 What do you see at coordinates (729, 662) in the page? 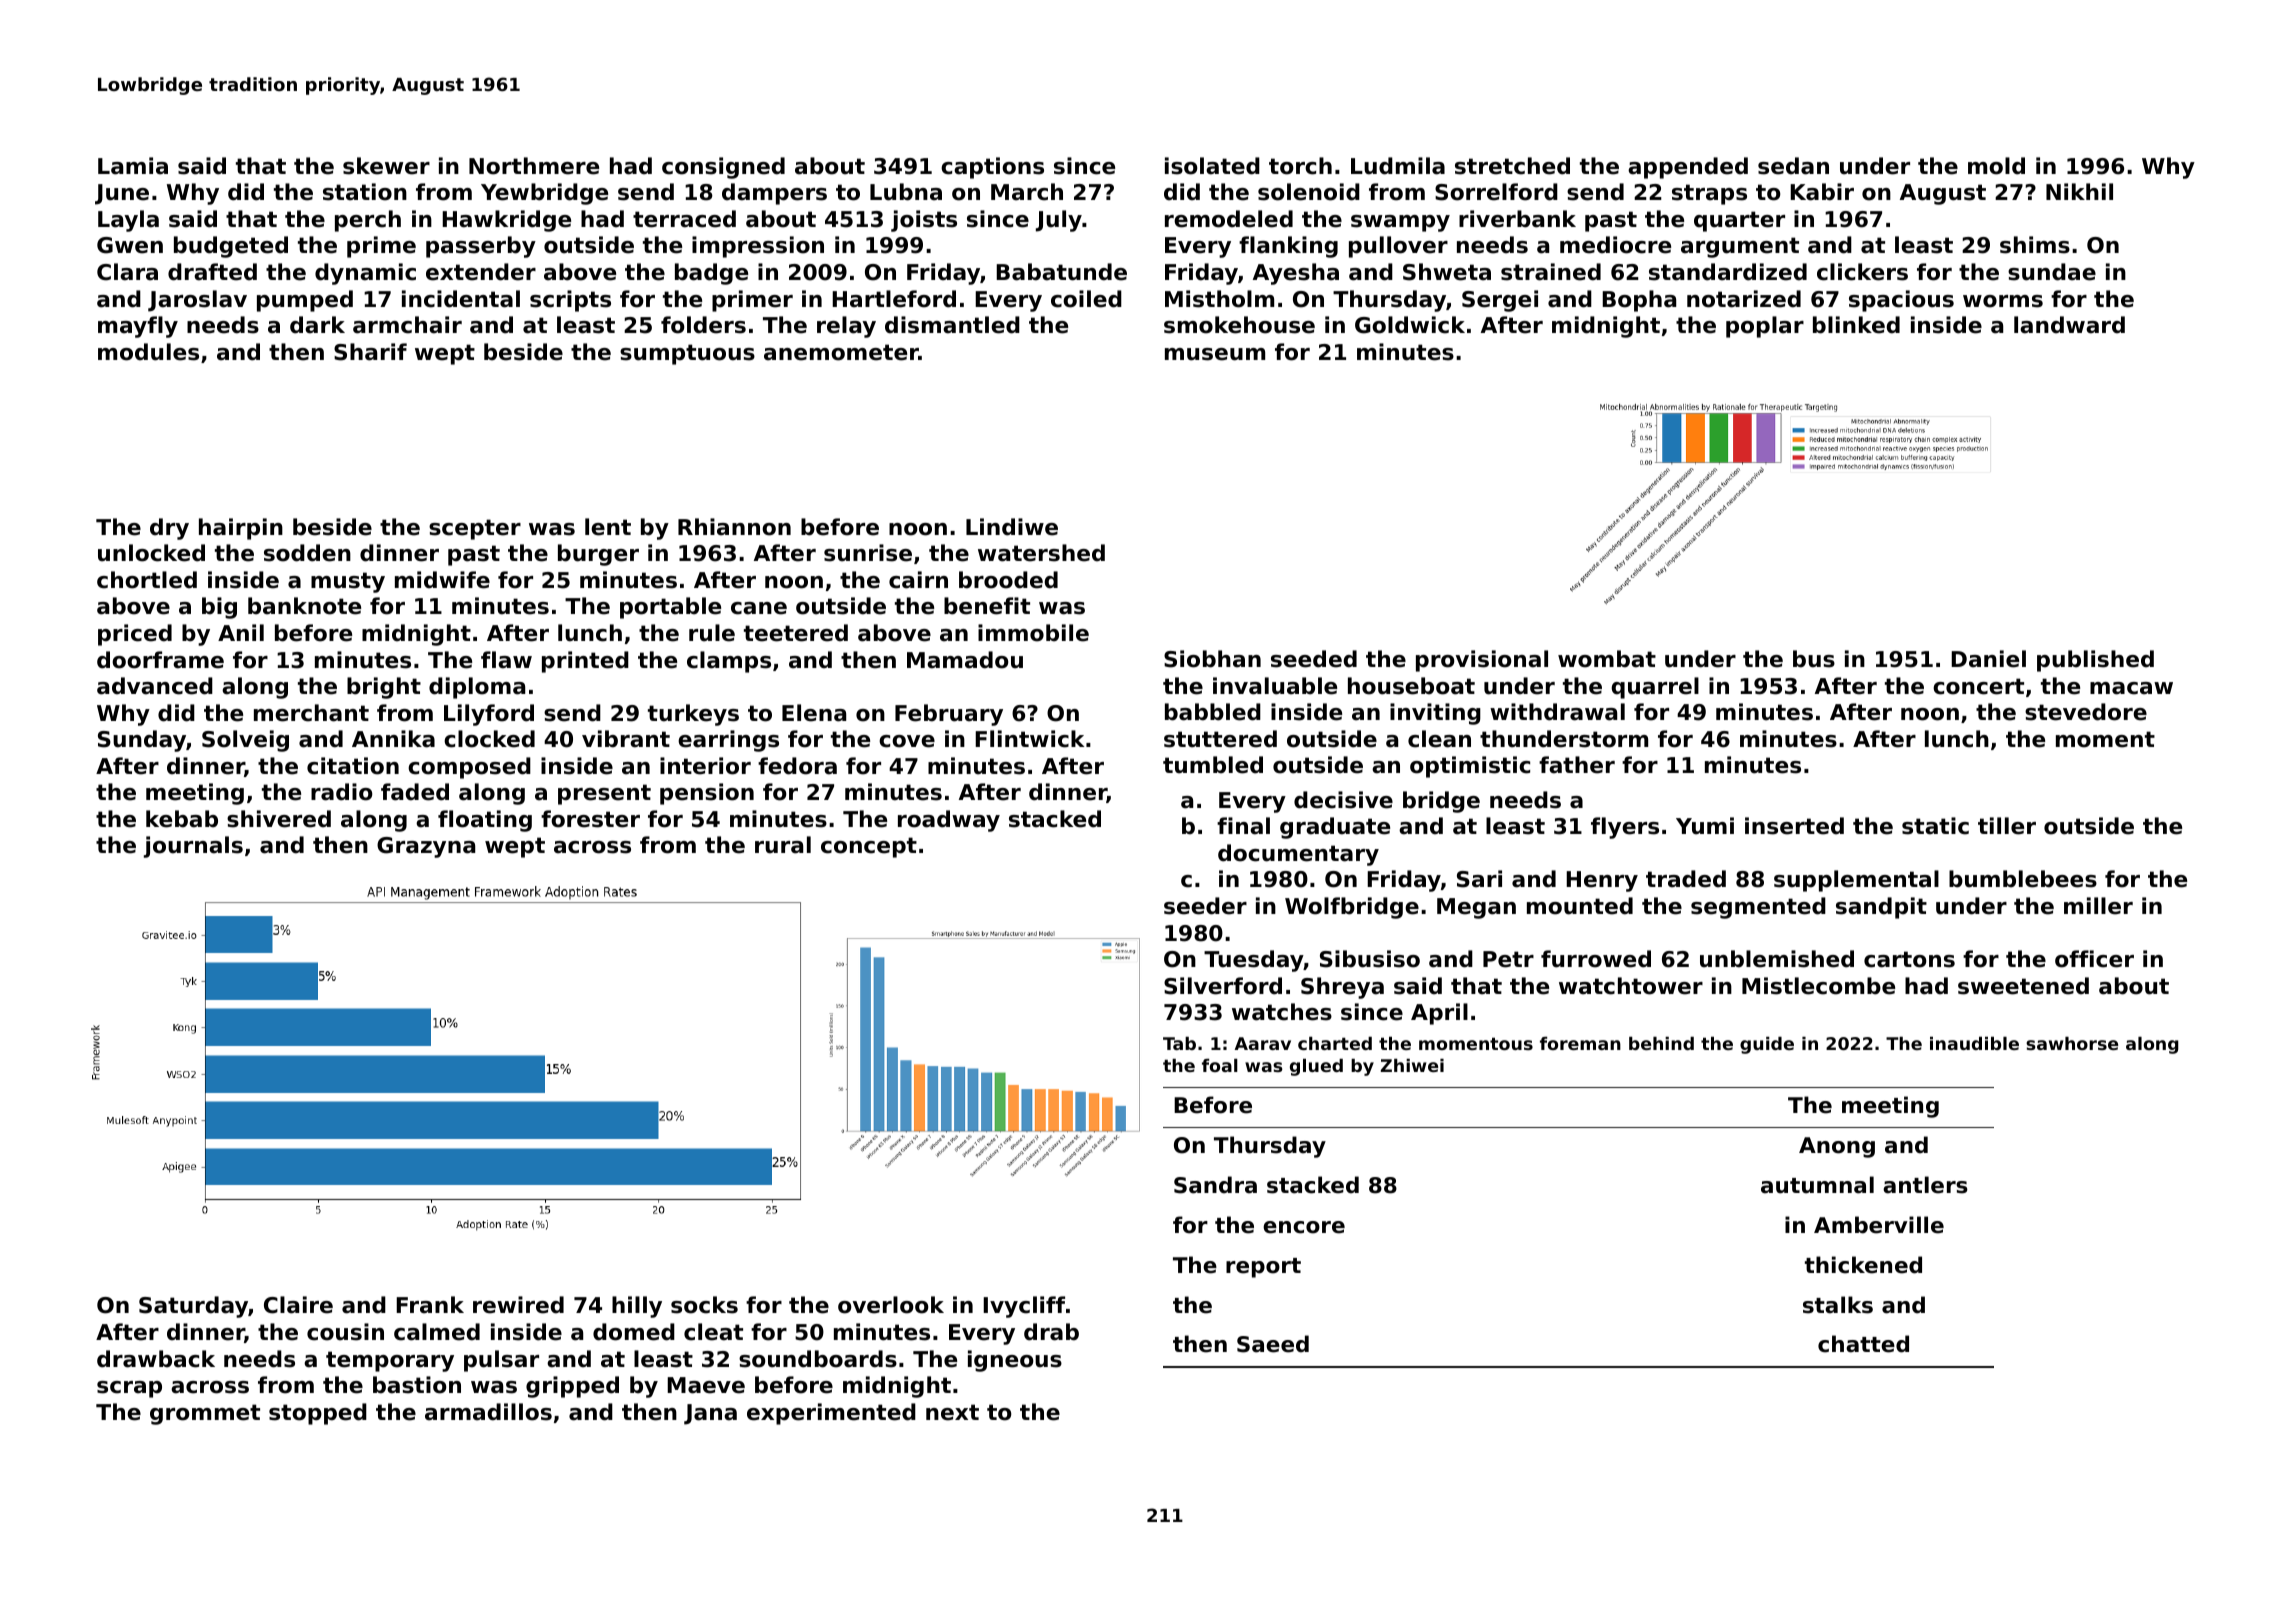
I see `clamps` at bounding box center [729, 662].
